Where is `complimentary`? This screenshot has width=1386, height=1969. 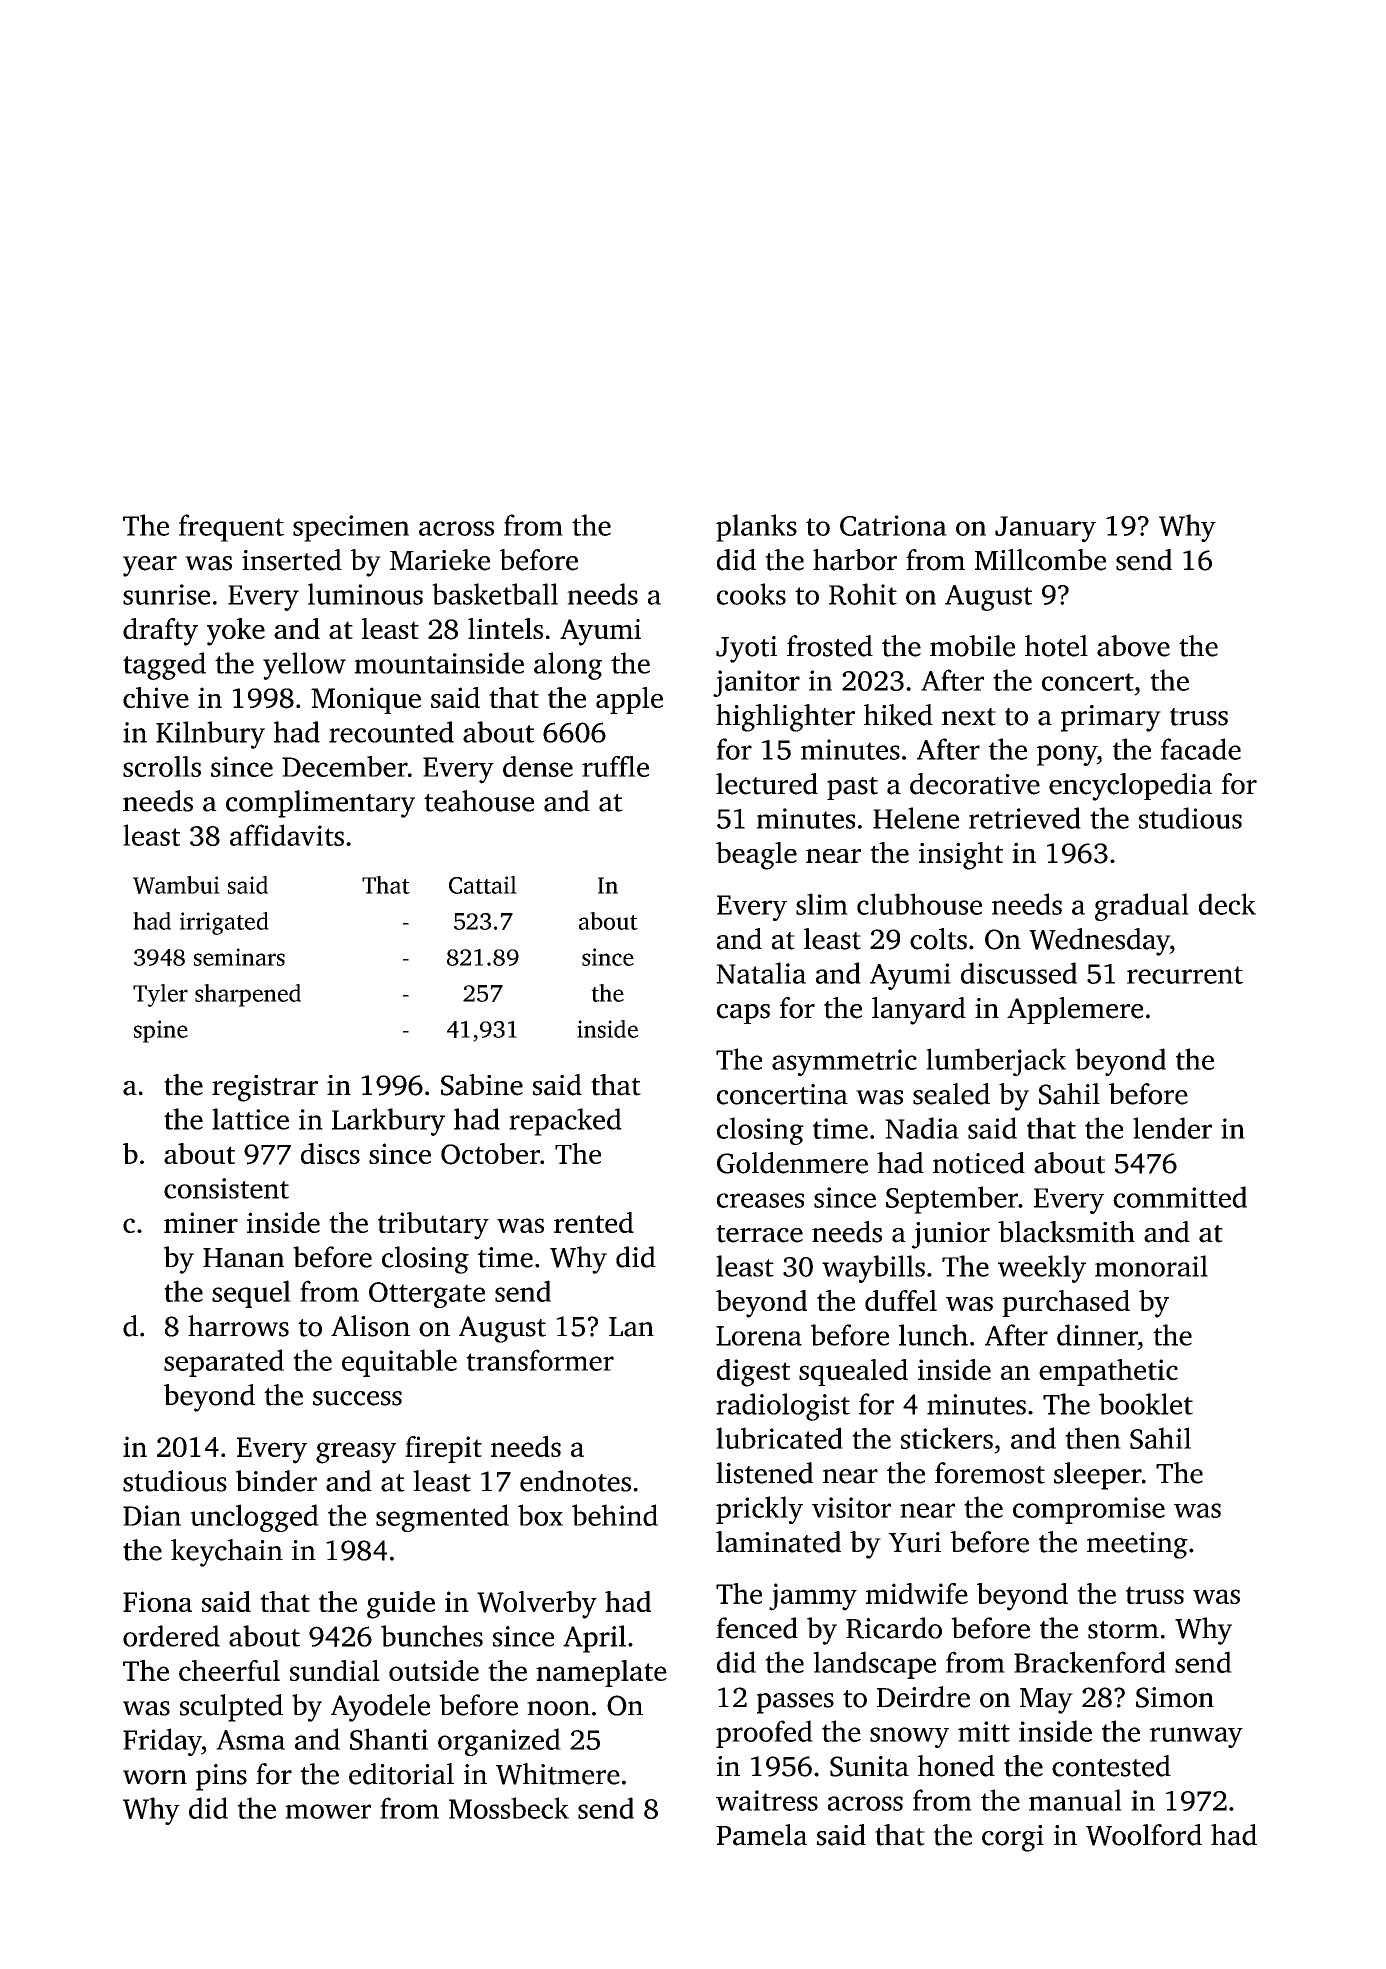 complimentary is located at coordinates (320, 804).
